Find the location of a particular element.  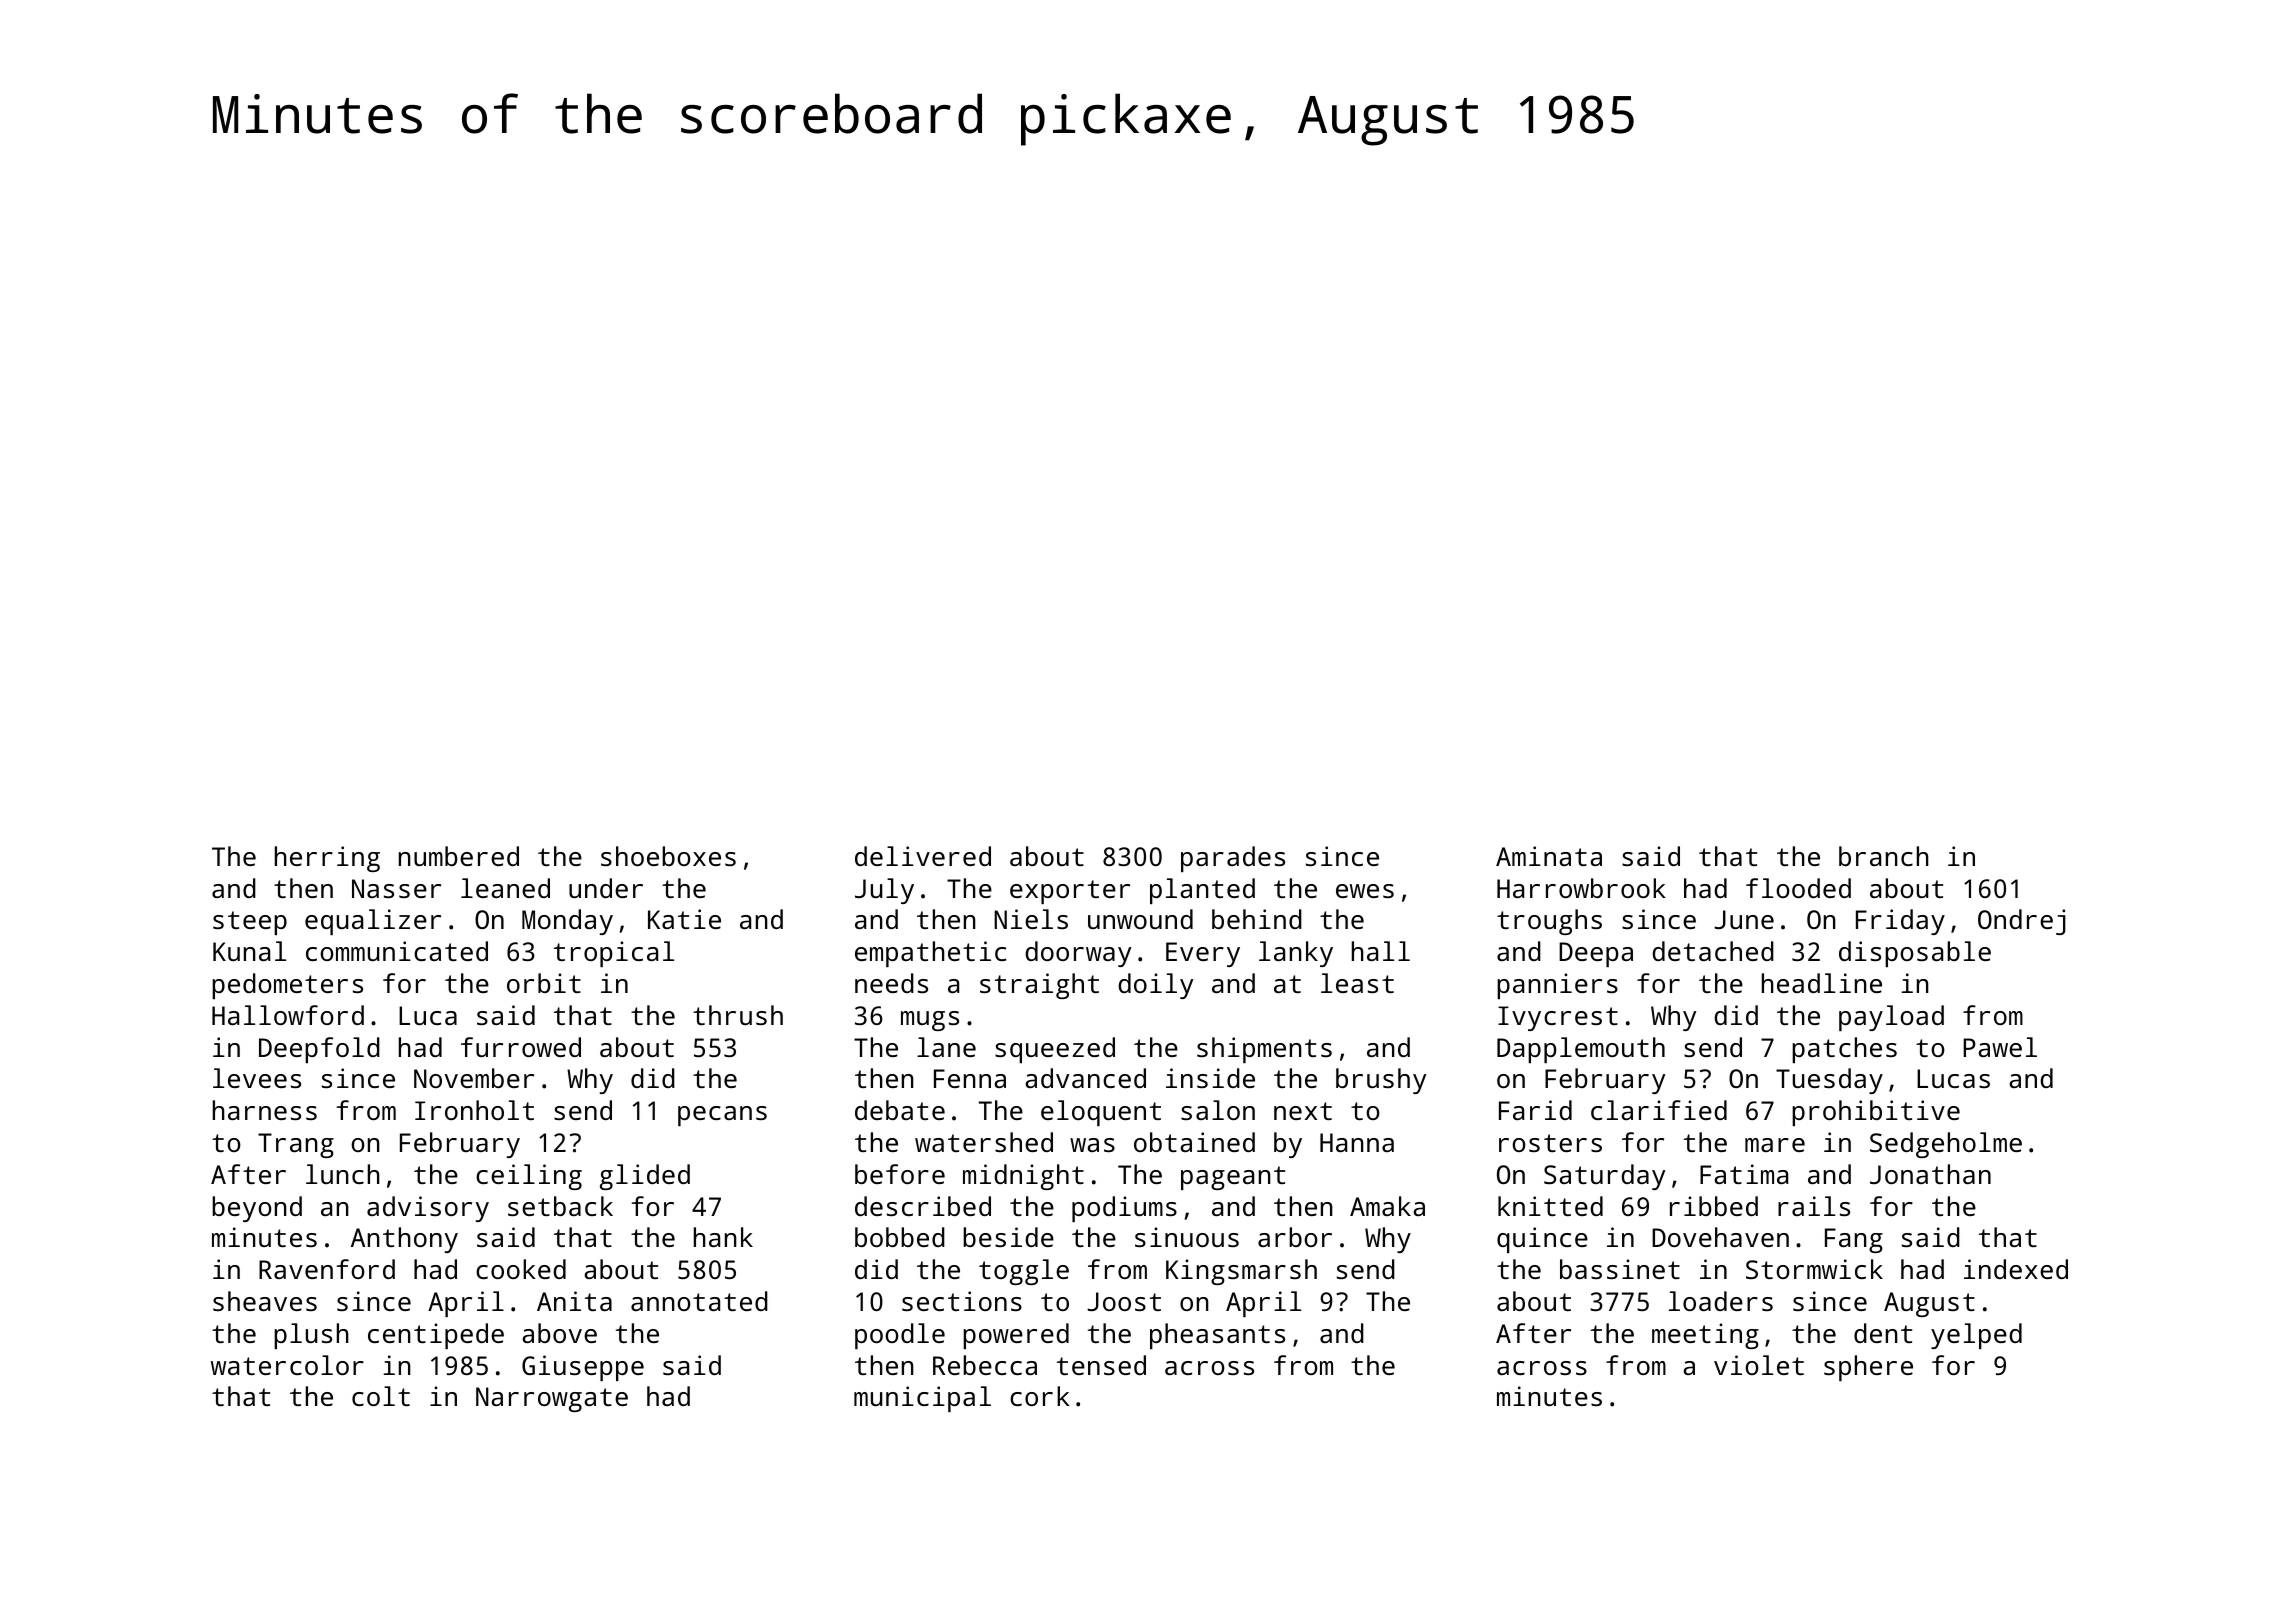

cooked is located at coordinates (521, 1269).
